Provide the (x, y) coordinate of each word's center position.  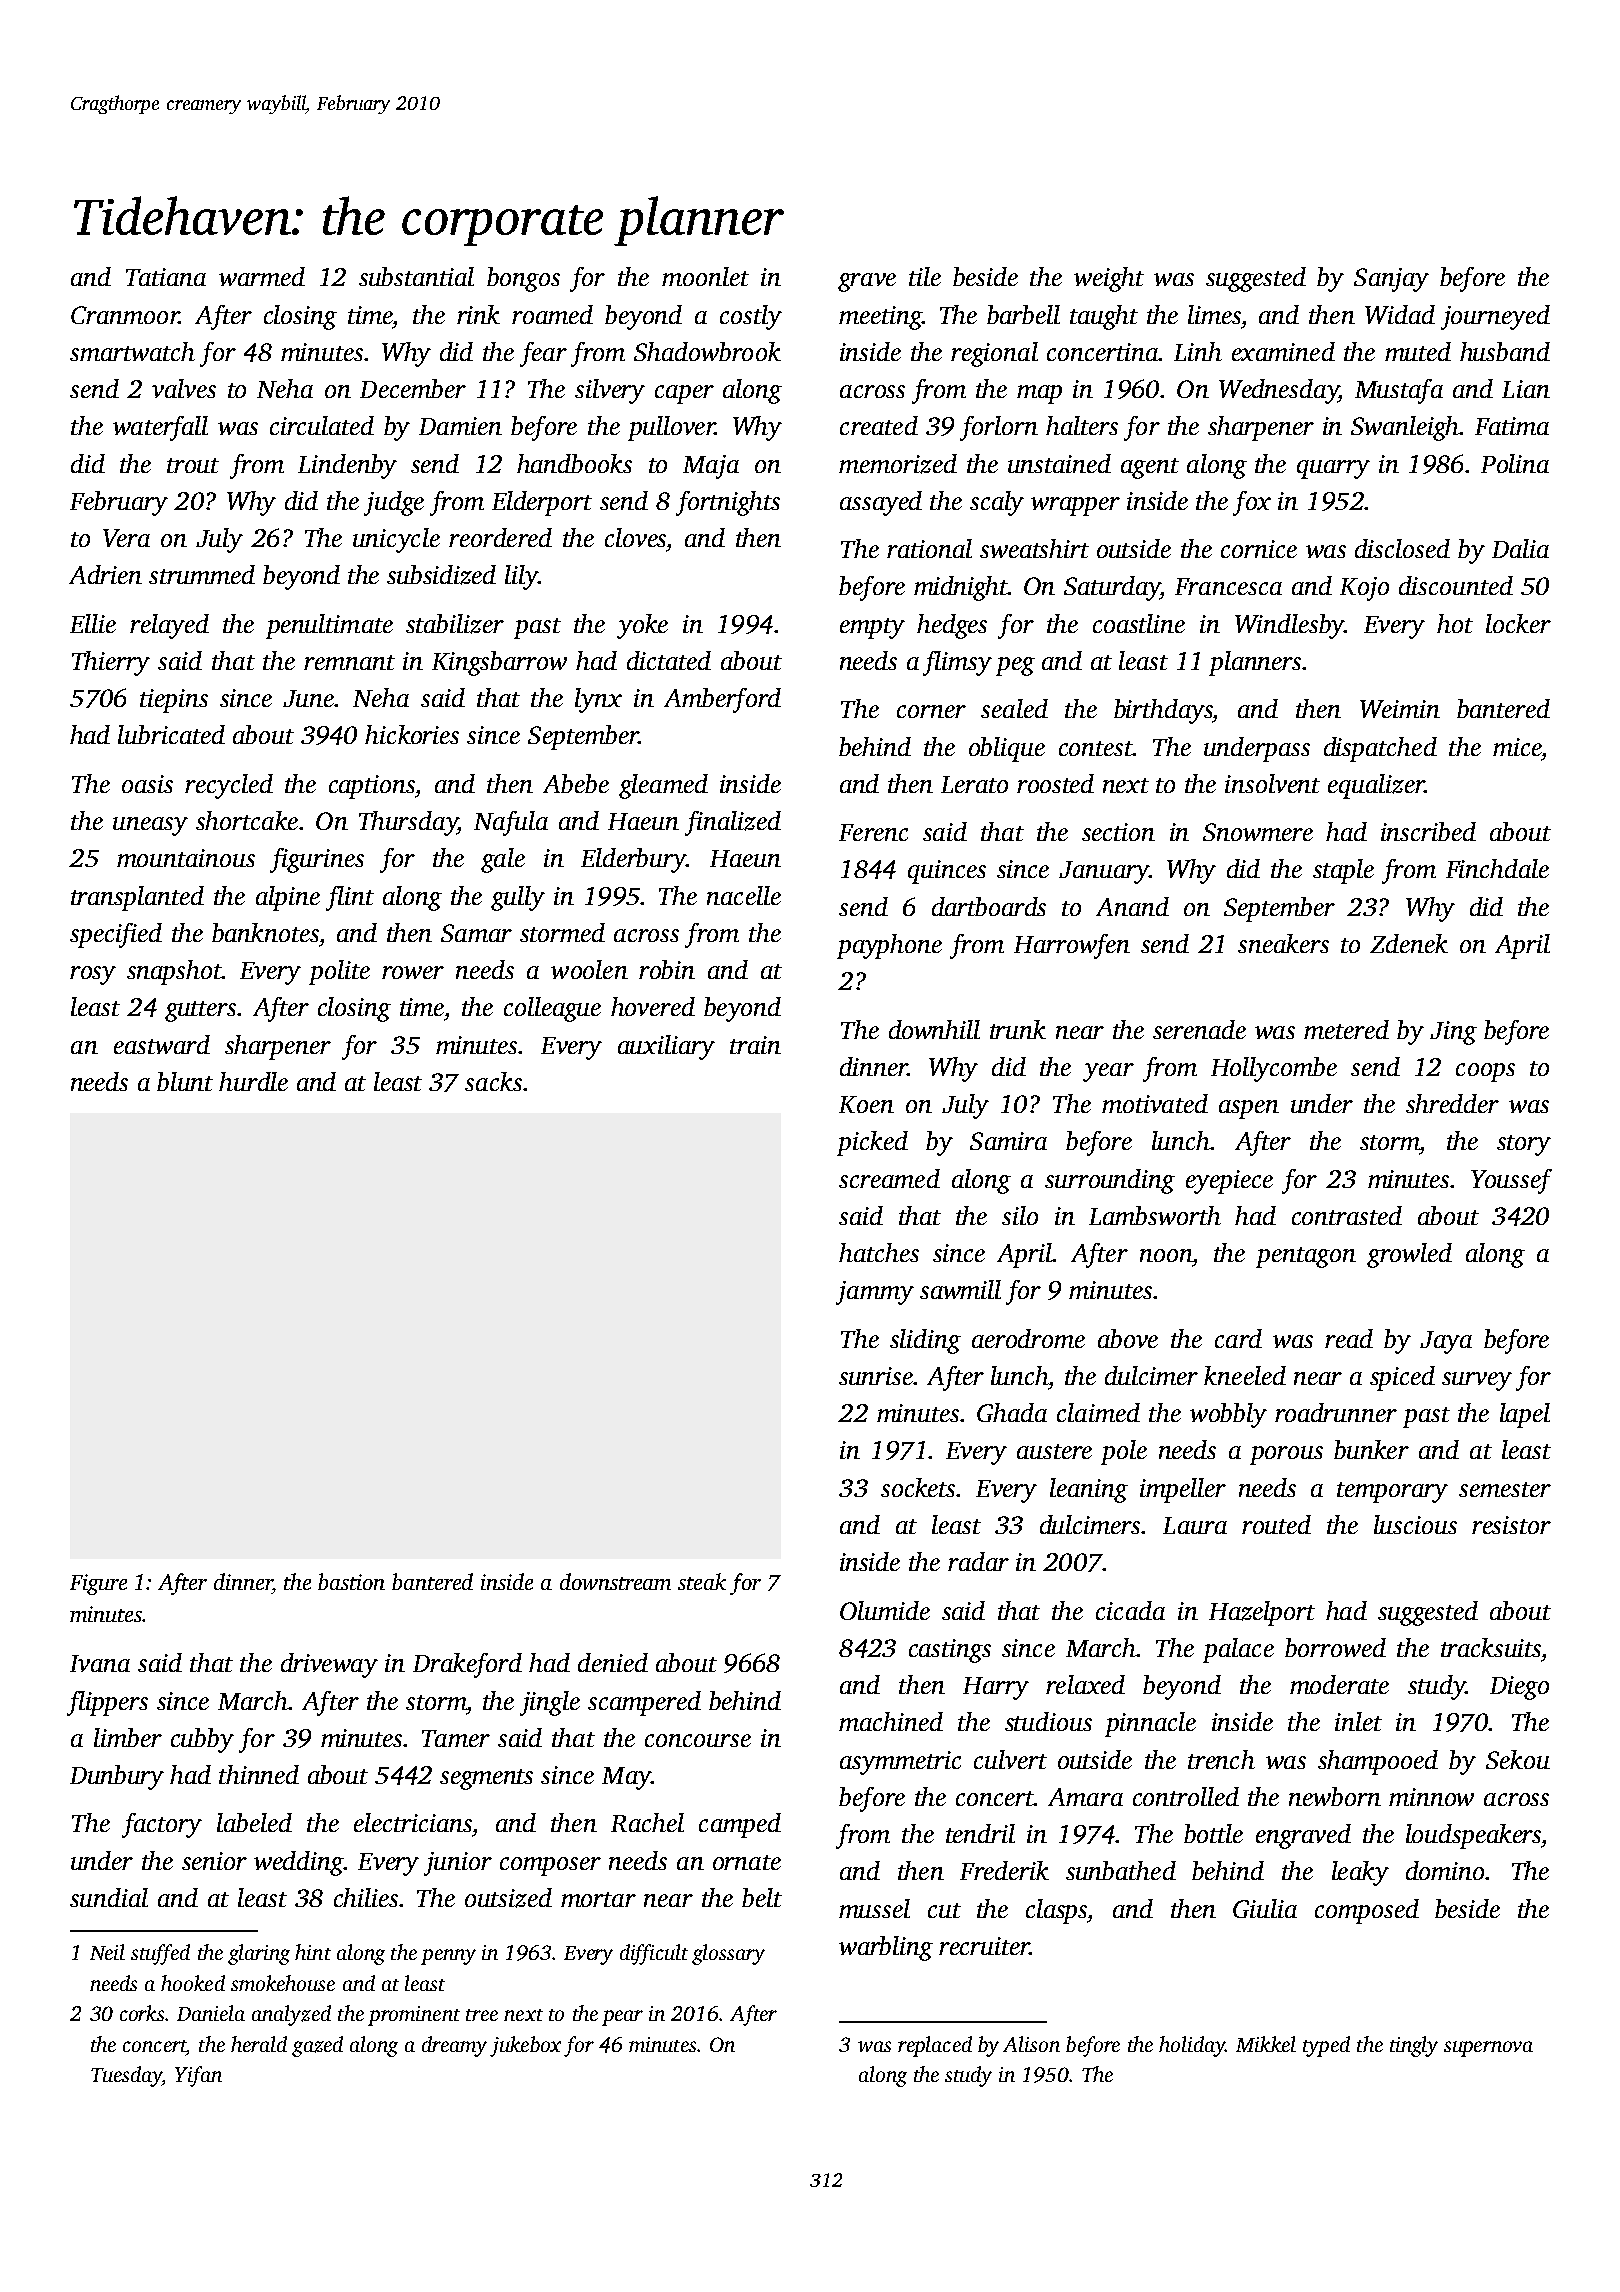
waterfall (160, 428)
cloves (635, 537)
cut (944, 1910)
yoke (642, 626)
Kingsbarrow (499, 663)
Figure (98, 1584)
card (1238, 1338)
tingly (1414, 2046)
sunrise (876, 1376)
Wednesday (1279, 391)
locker (1518, 623)
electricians (413, 1822)
